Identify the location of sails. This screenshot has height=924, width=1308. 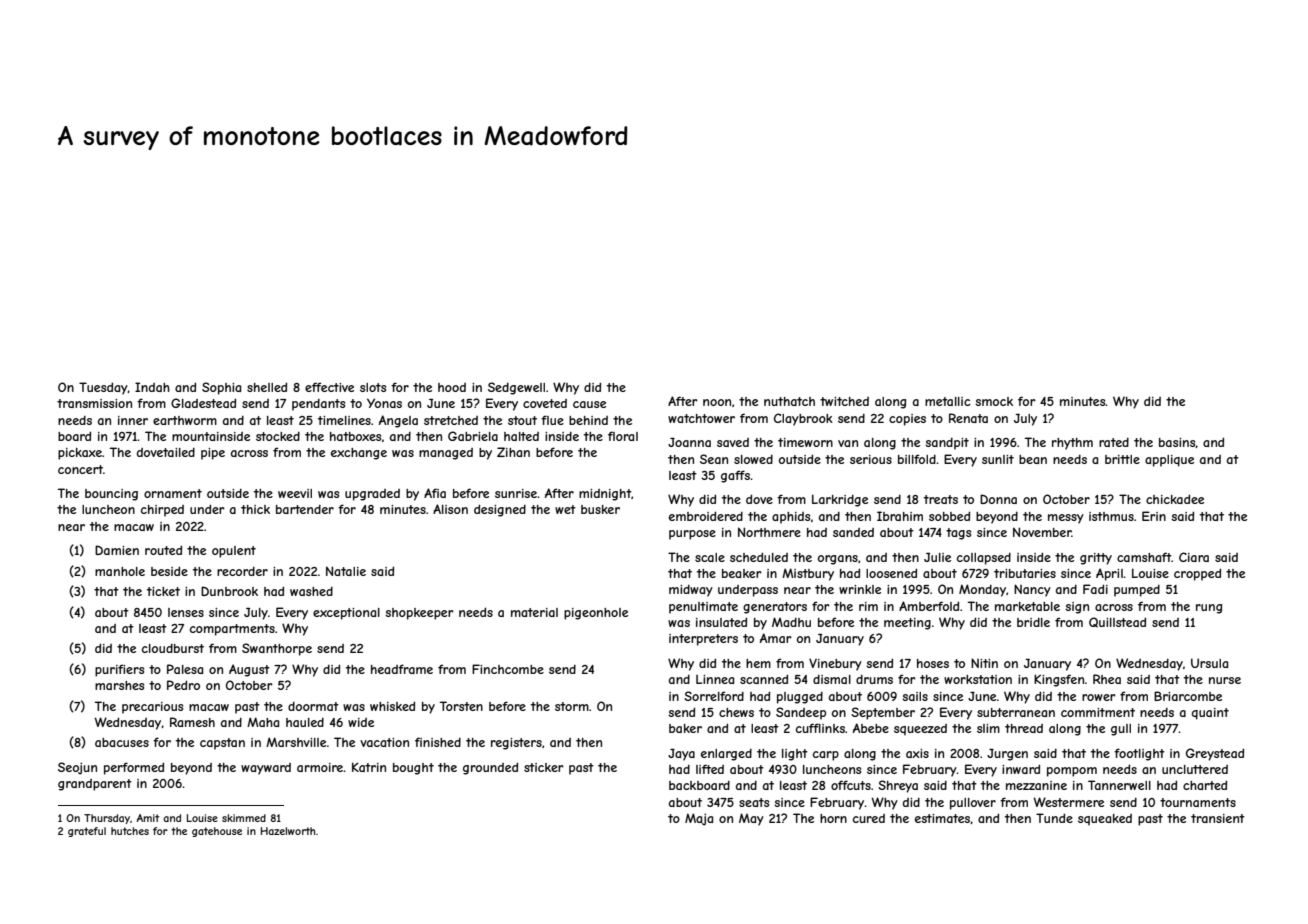
(915, 696).
